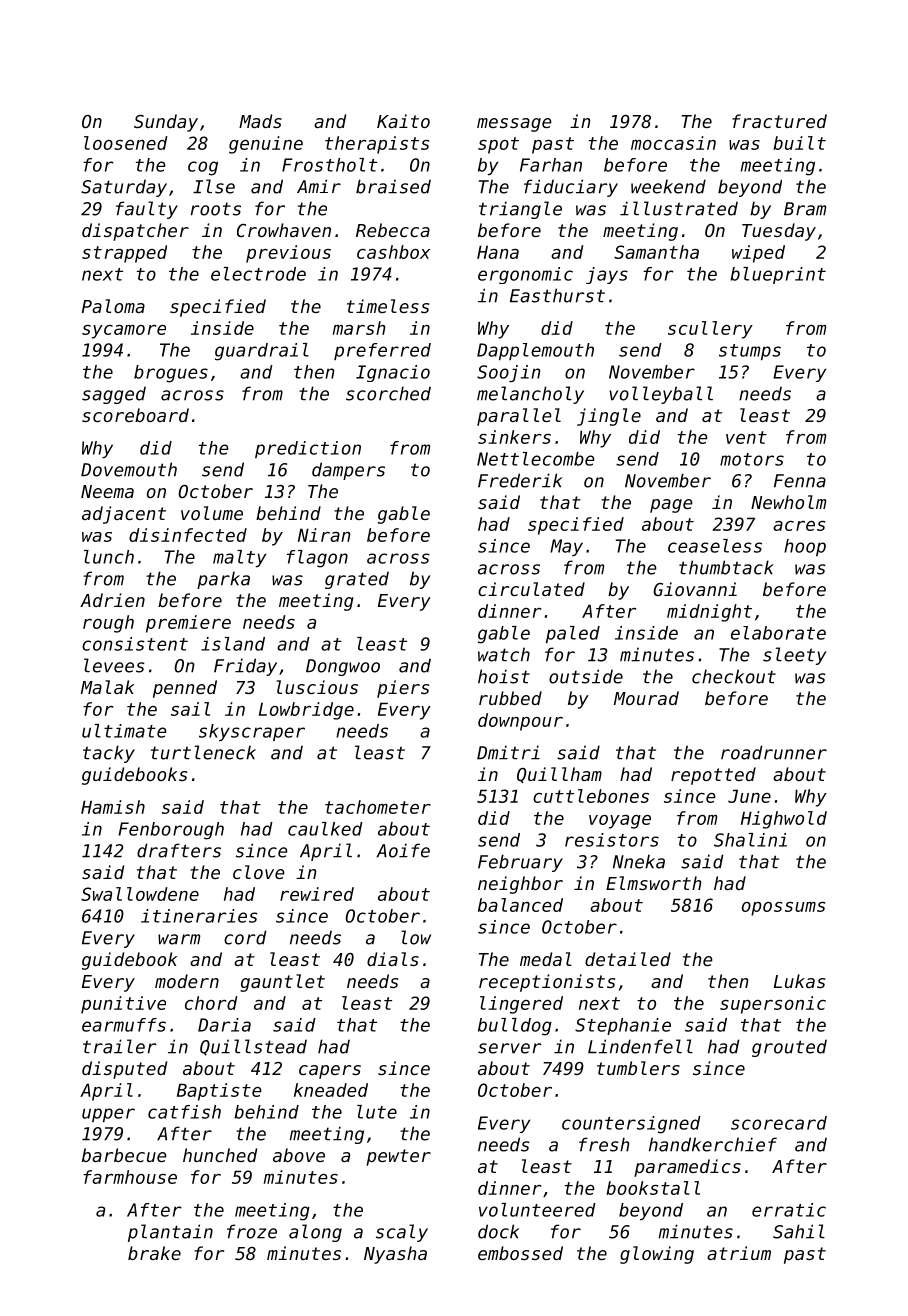  What do you see at coordinates (673, 143) in the image?
I see `moccasin` at bounding box center [673, 143].
